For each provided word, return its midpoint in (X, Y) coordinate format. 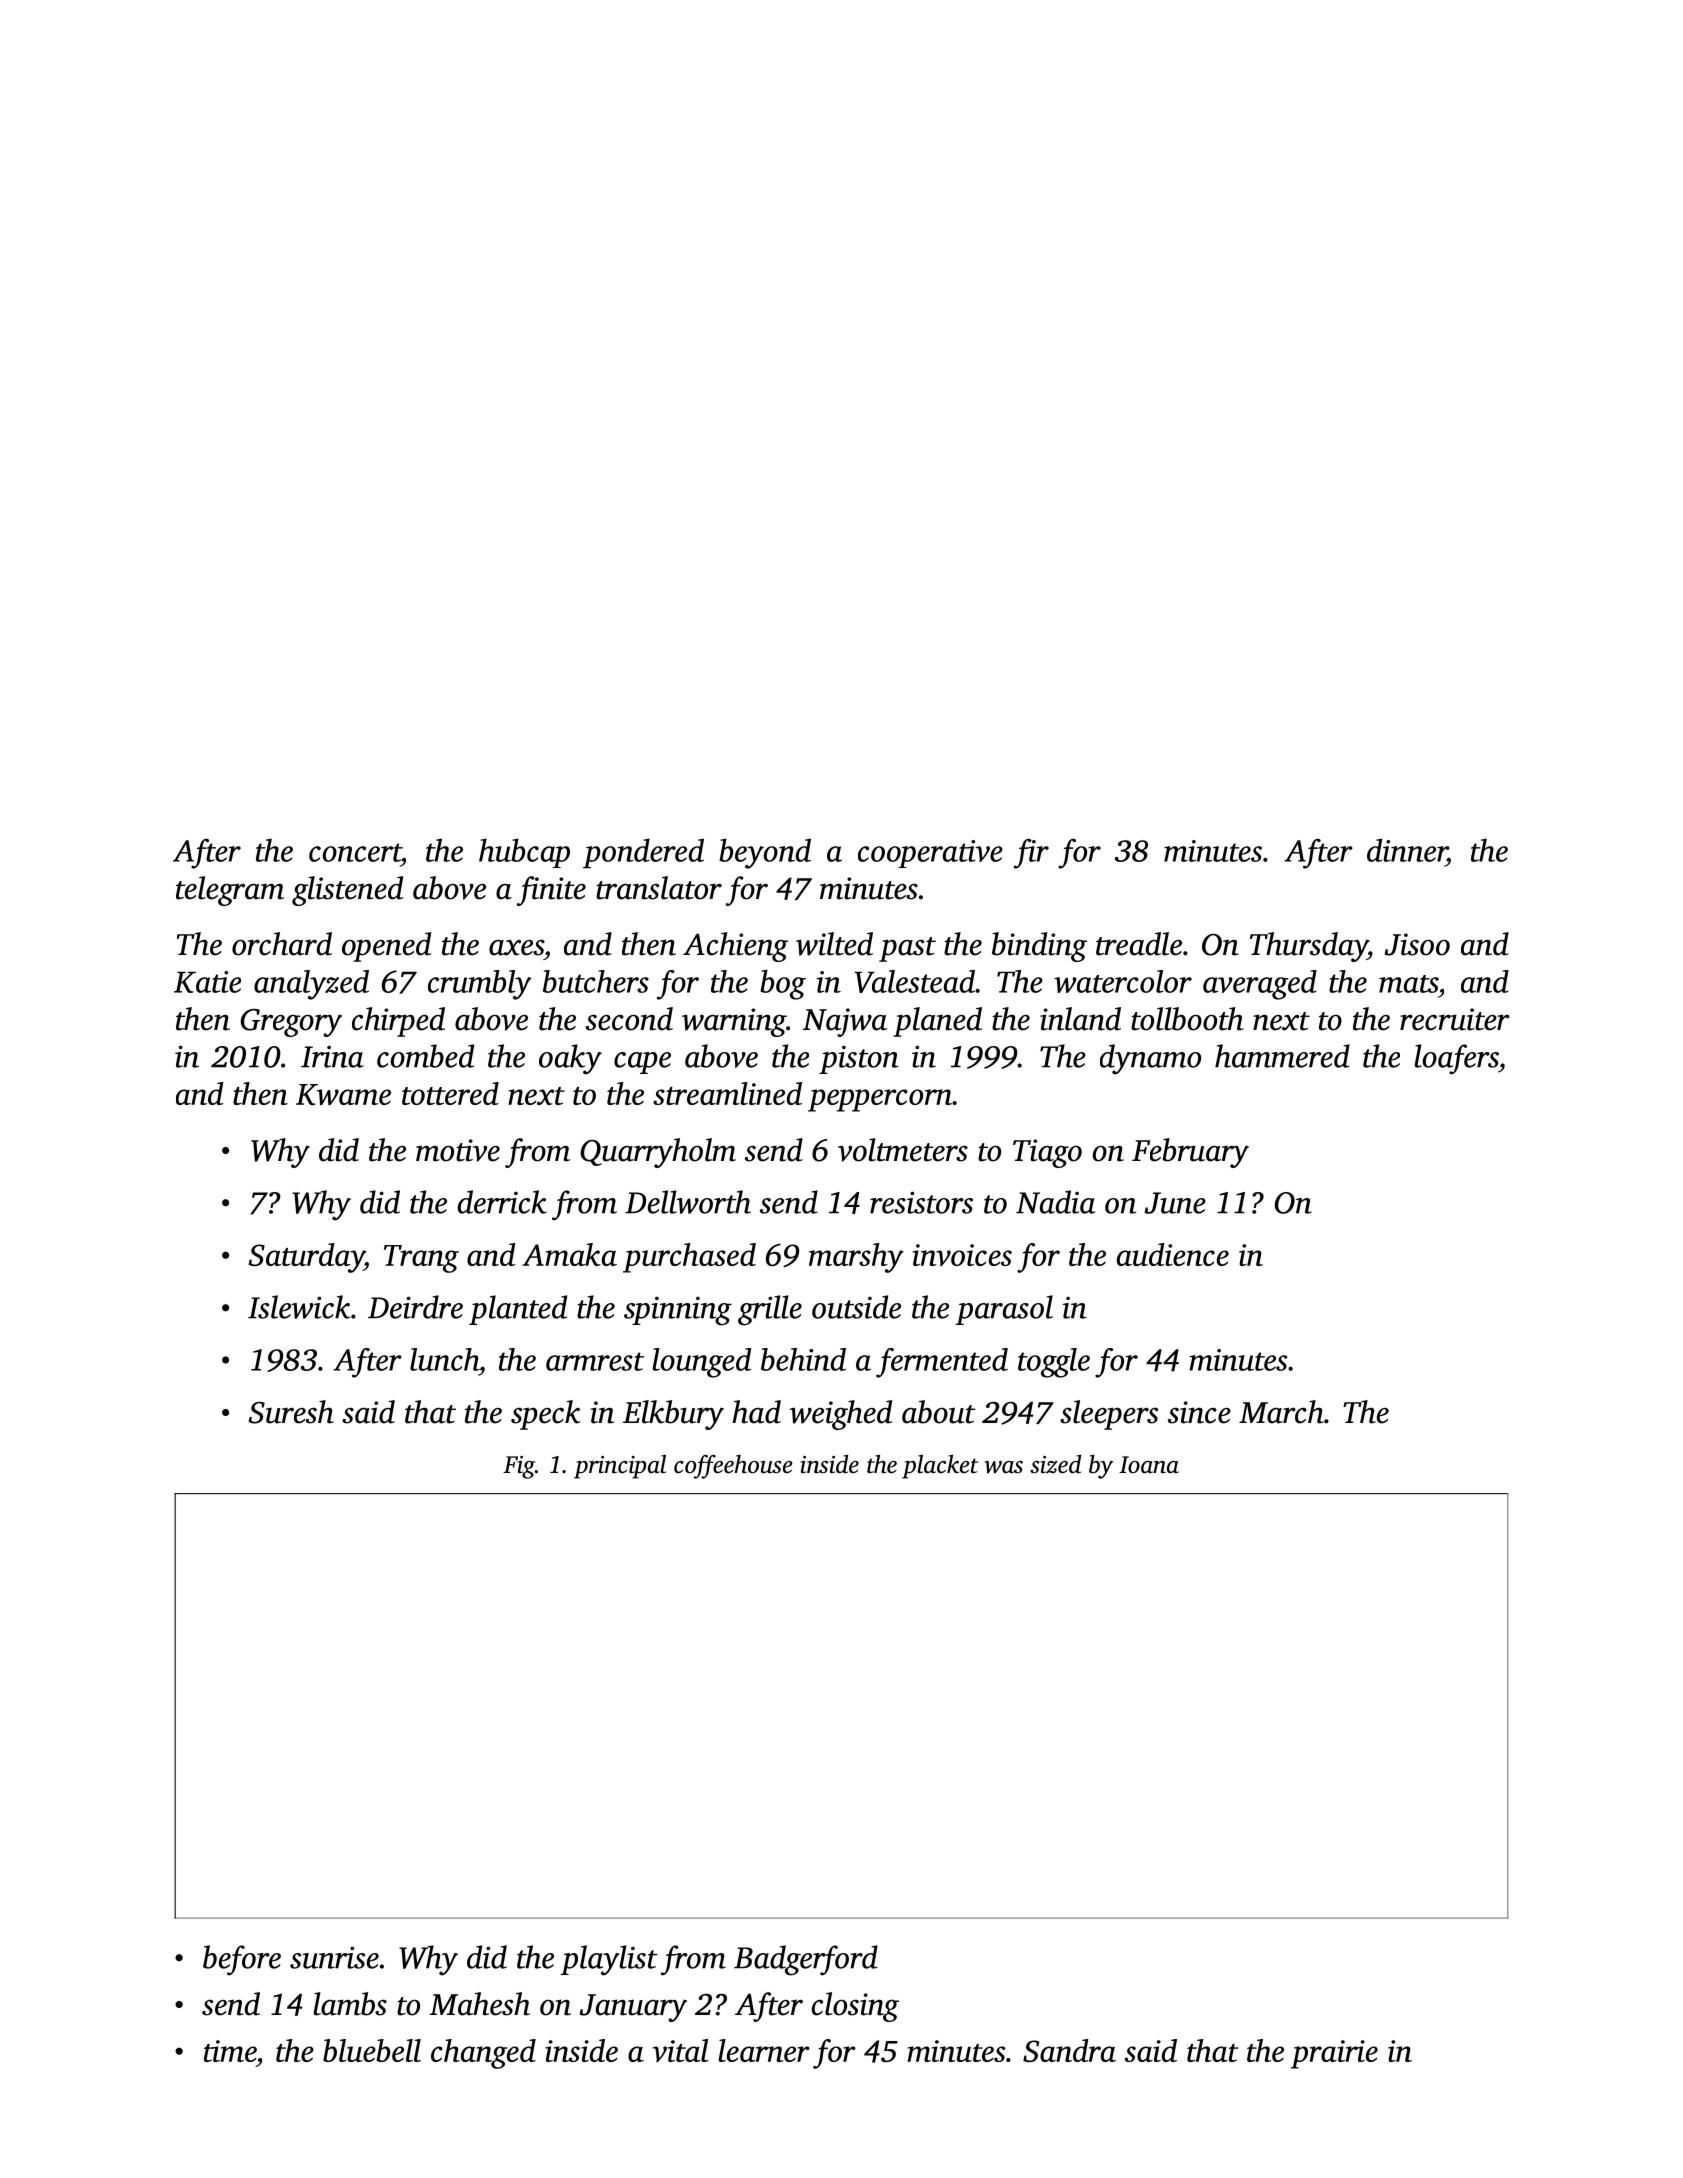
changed (483, 2054)
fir (1031, 853)
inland (1080, 1019)
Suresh (291, 1412)
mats (1408, 984)
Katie (207, 982)
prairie (1334, 2054)
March (1281, 1412)
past (907, 949)
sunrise (334, 1957)
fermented (942, 1363)
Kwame (343, 1094)
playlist (609, 1960)
